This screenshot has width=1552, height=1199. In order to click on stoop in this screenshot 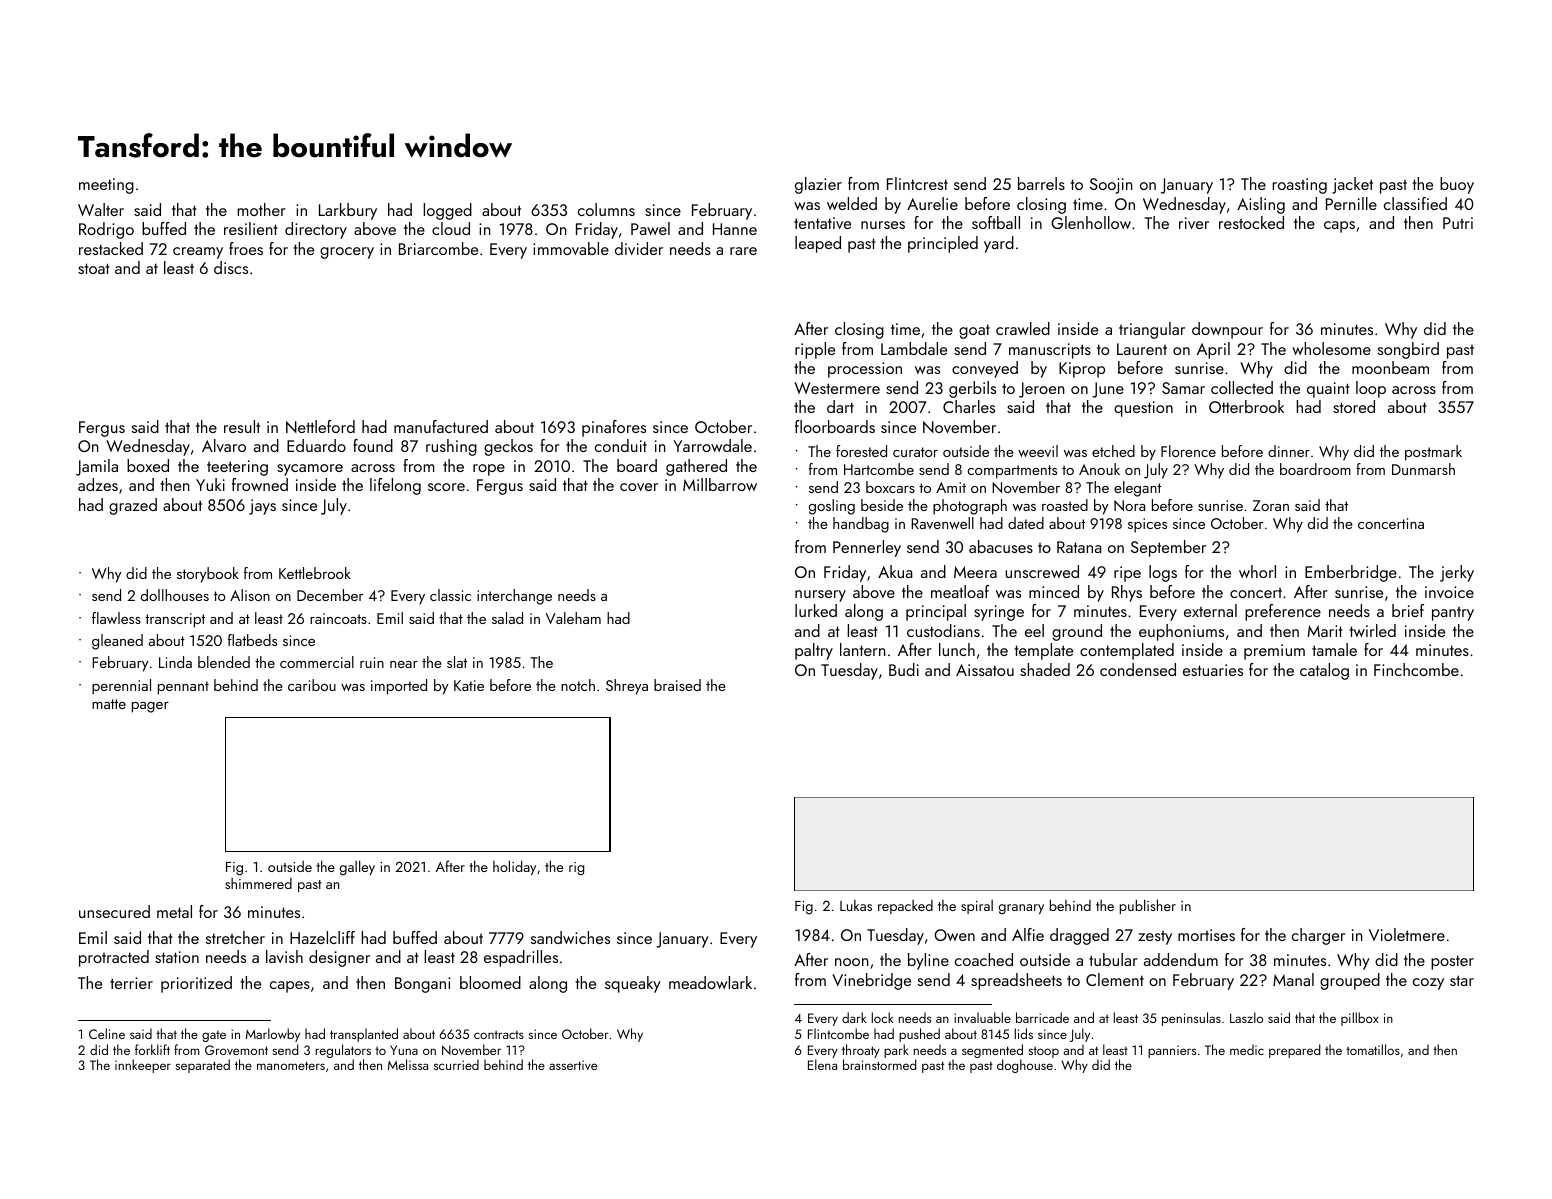, I will do `click(1043, 1052)`.
